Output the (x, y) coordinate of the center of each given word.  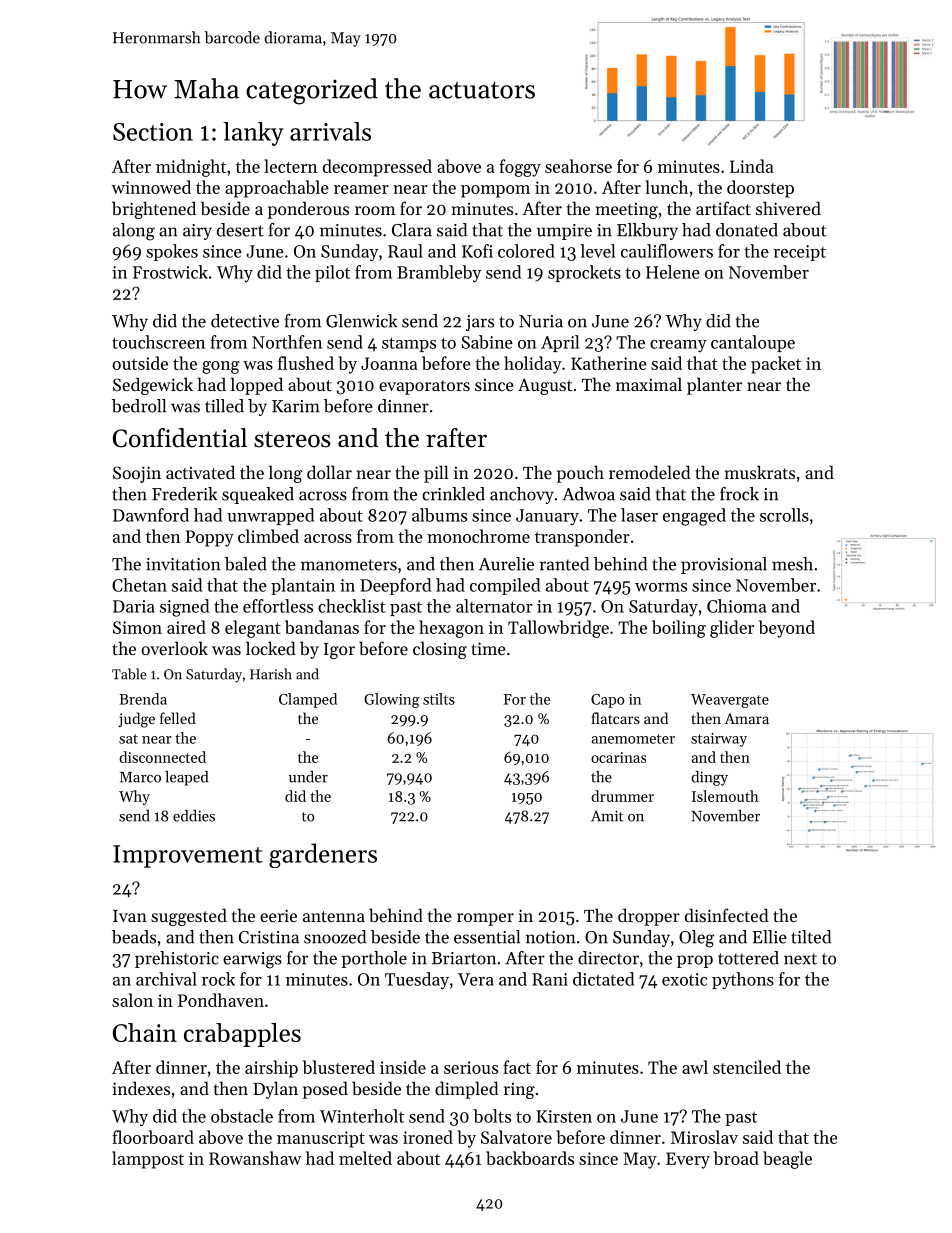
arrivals (330, 131)
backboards (530, 1158)
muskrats (760, 472)
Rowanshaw (255, 1158)
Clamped (308, 700)
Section (153, 132)
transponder (582, 538)
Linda (752, 166)
